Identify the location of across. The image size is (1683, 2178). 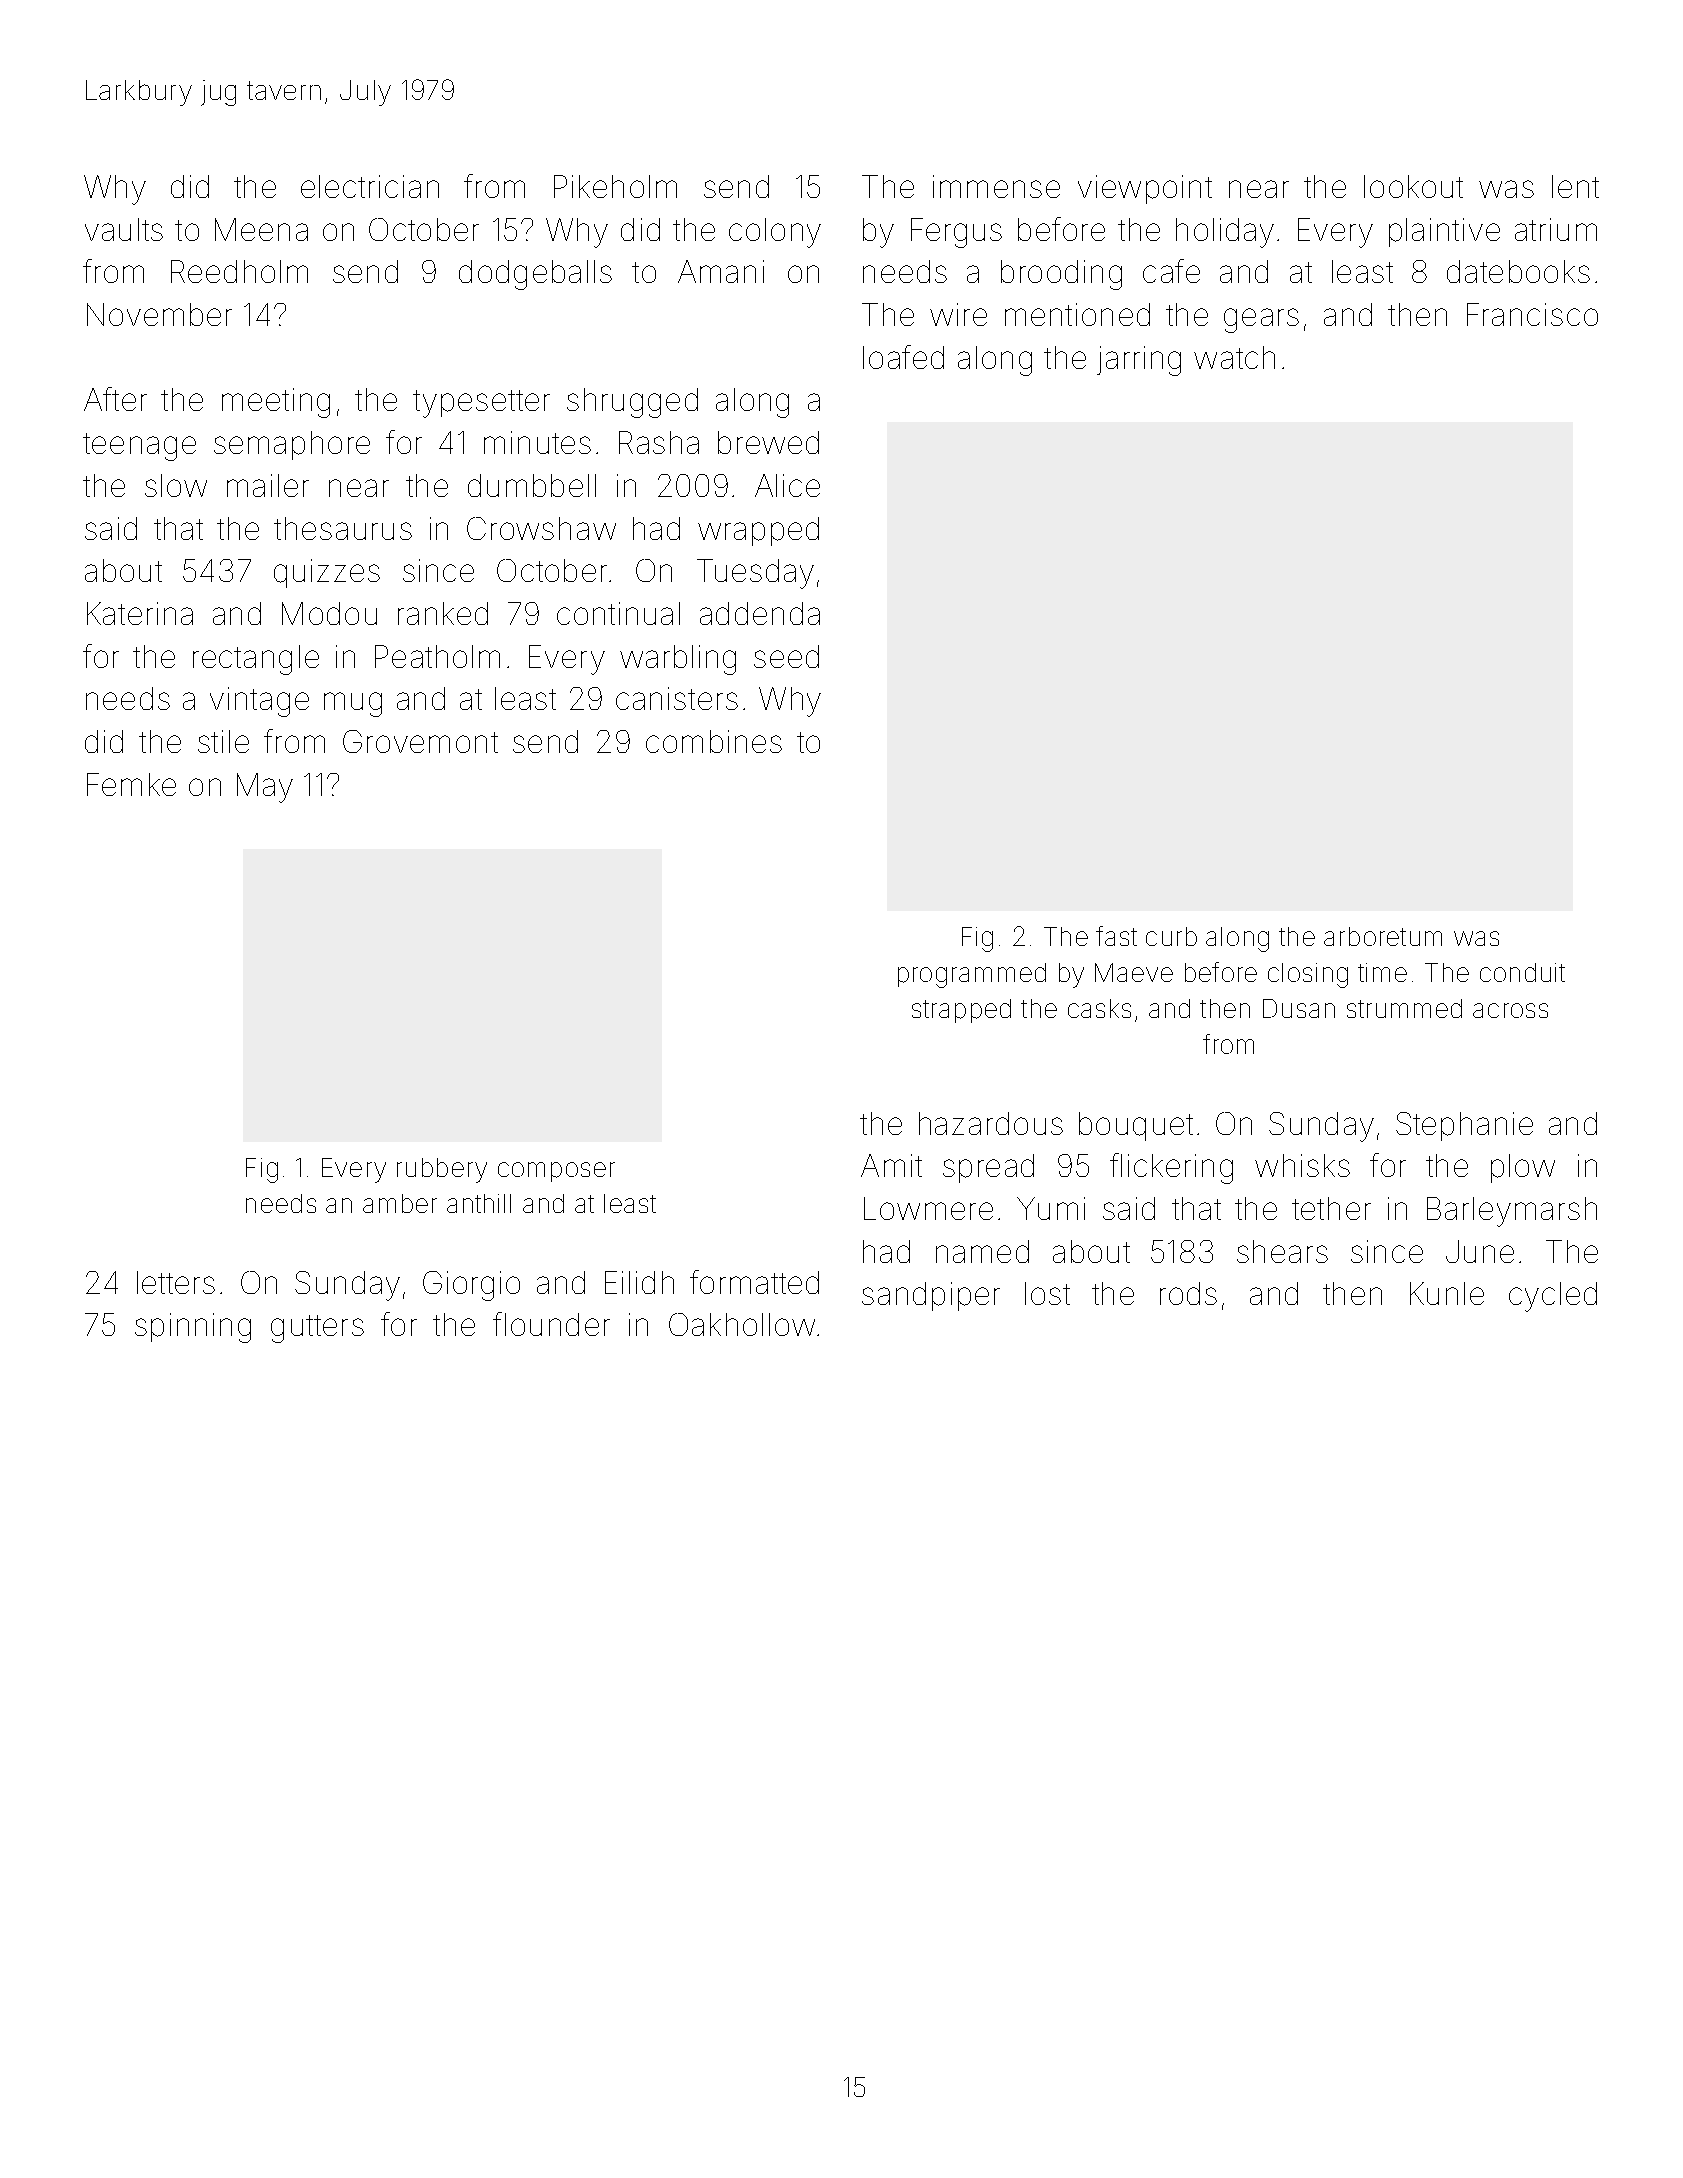
(1510, 1010).
